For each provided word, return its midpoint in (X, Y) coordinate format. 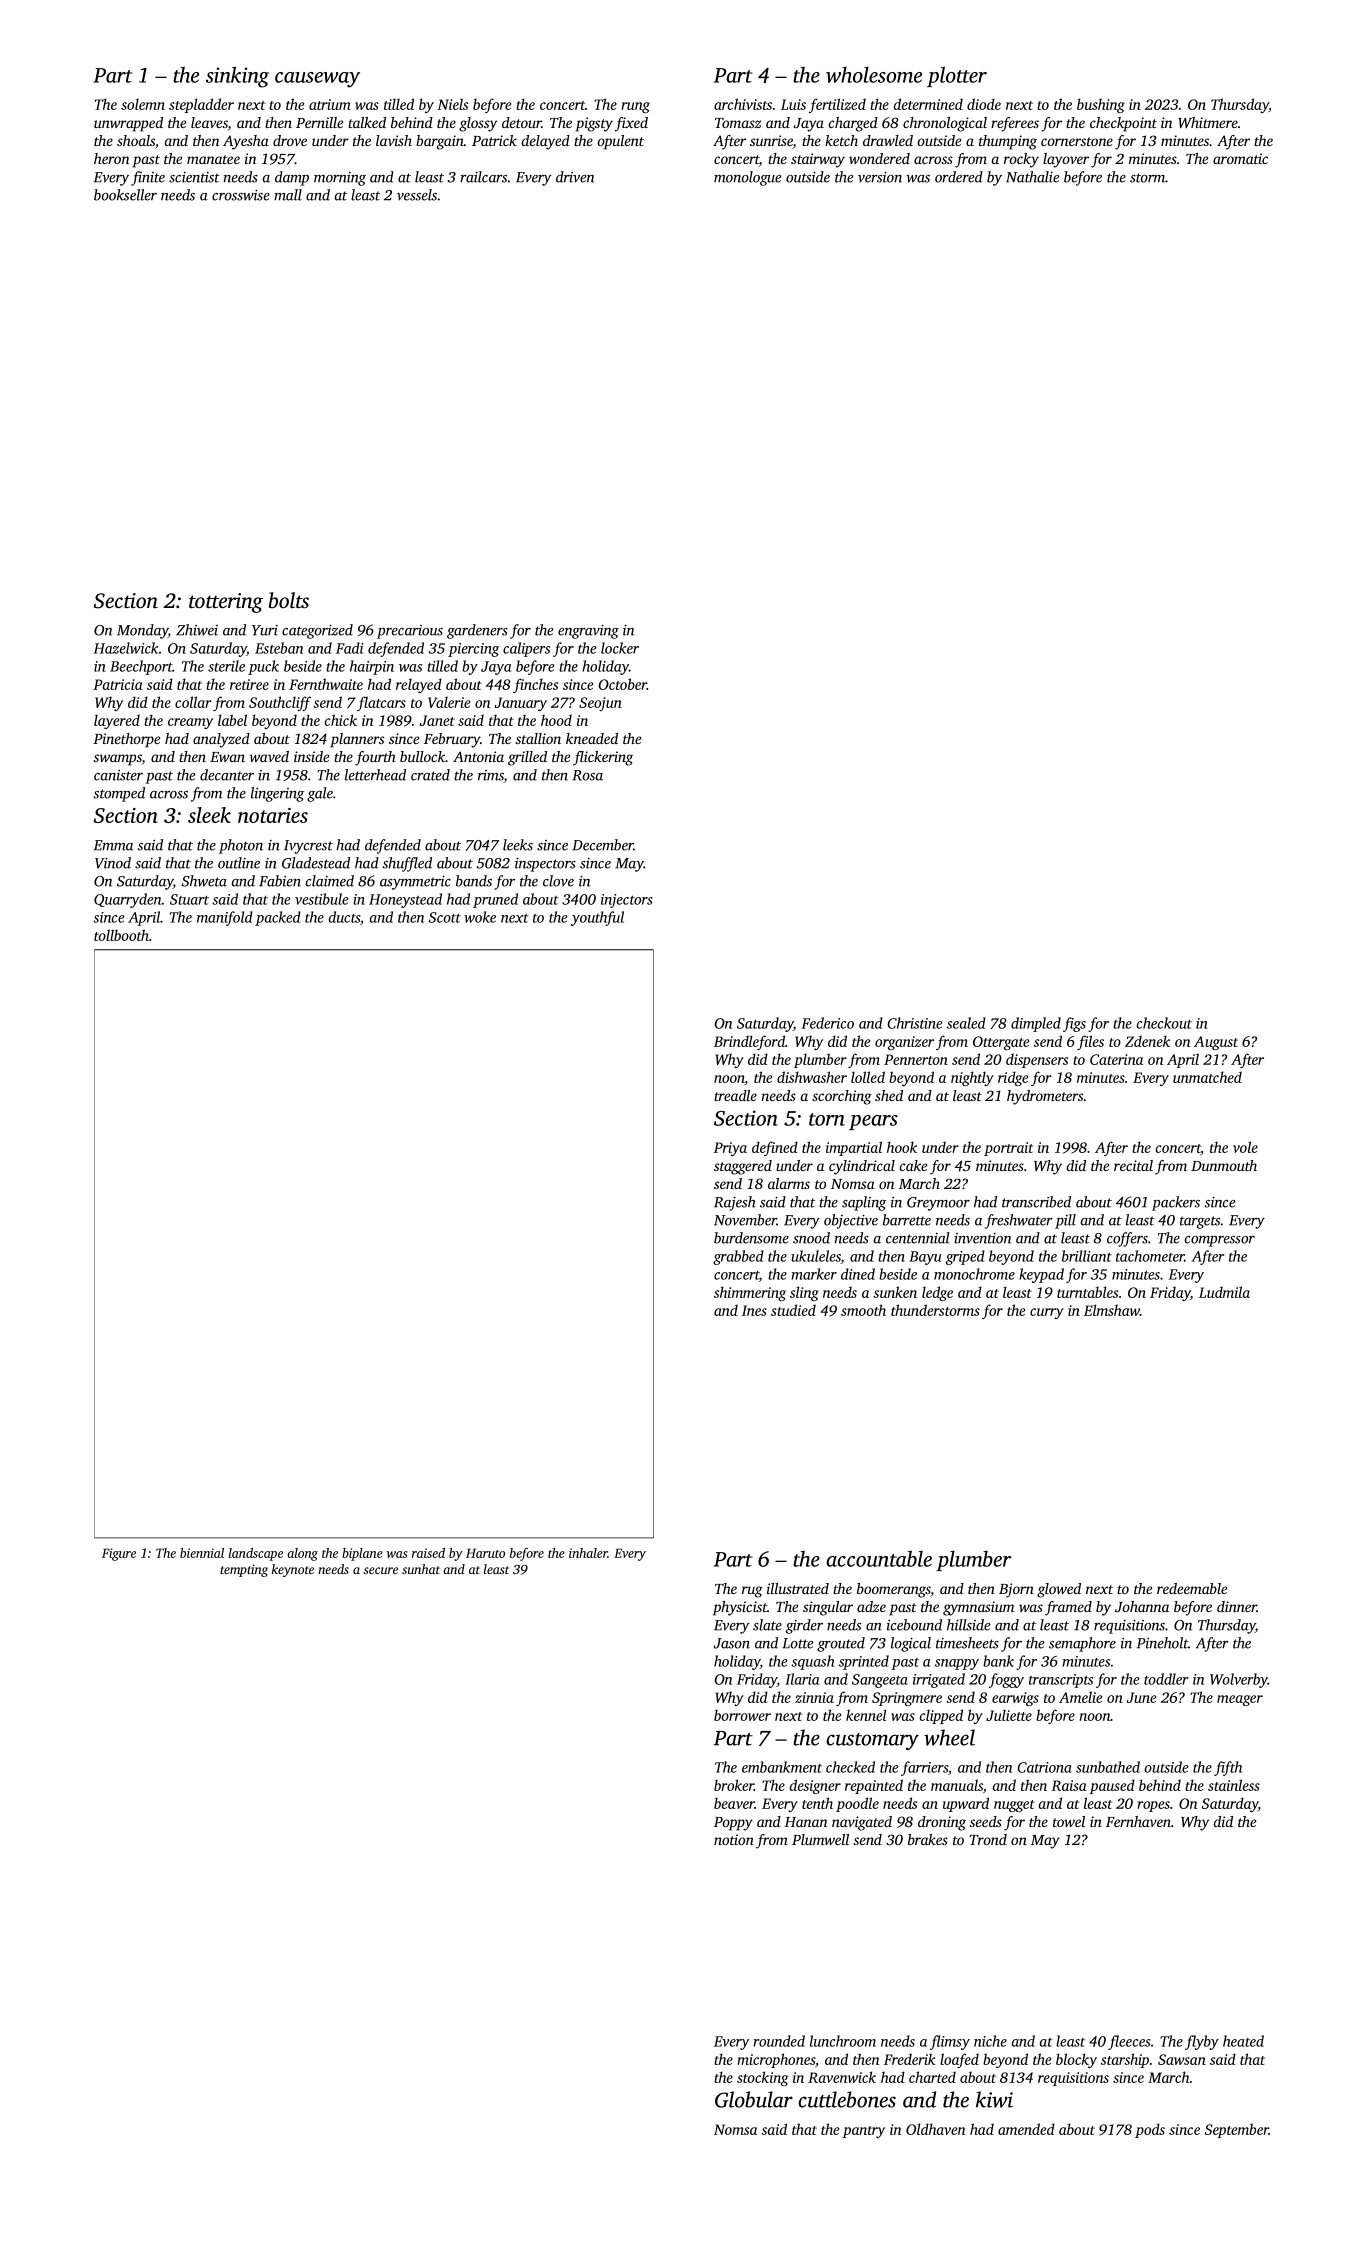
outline (239, 863)
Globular (754, 2099)
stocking (762, 2078)
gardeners (477, 631)
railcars (483, 177)
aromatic (1240, 158)
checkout (1164, 1023)
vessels (417, 195)
